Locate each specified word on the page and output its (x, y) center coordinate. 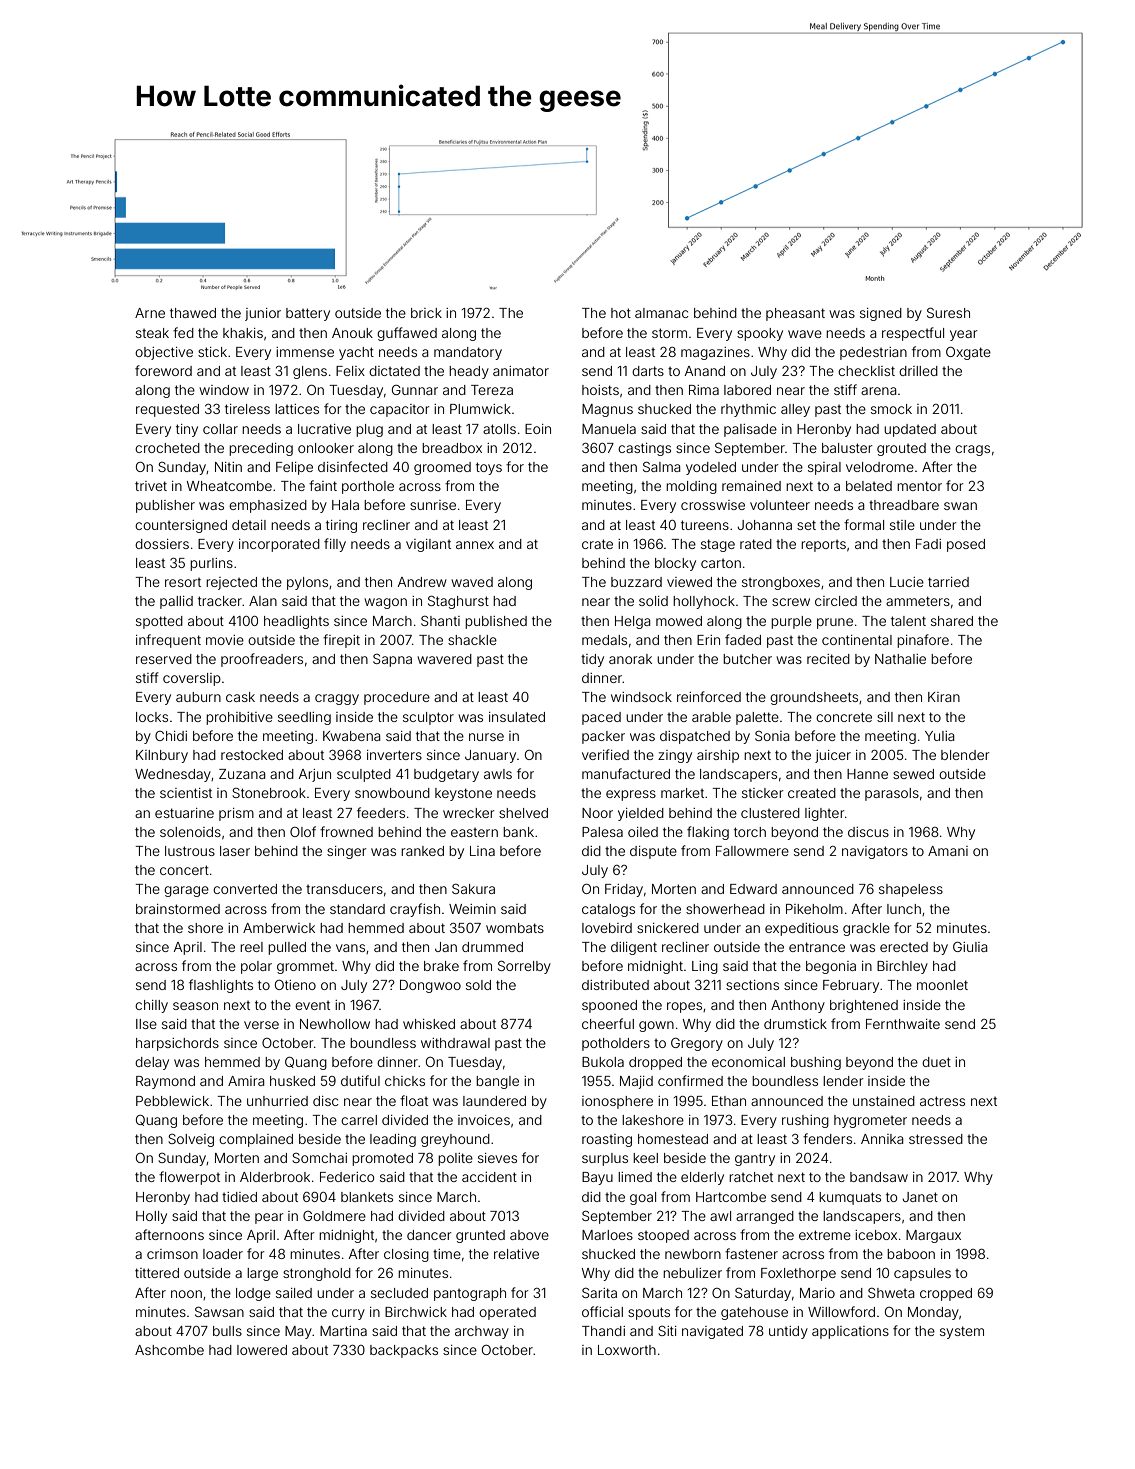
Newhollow (335, 1024)
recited (828, 659)
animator (521, 371)
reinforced (709, 696)
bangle (497, 1082)
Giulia (970, 947)
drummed (492, 947)
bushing (816, 1063)
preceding (261, 449)
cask (240, 697)
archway (482, 1332)
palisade (750, 430)
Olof (303, 831)
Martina (343, 1331)
